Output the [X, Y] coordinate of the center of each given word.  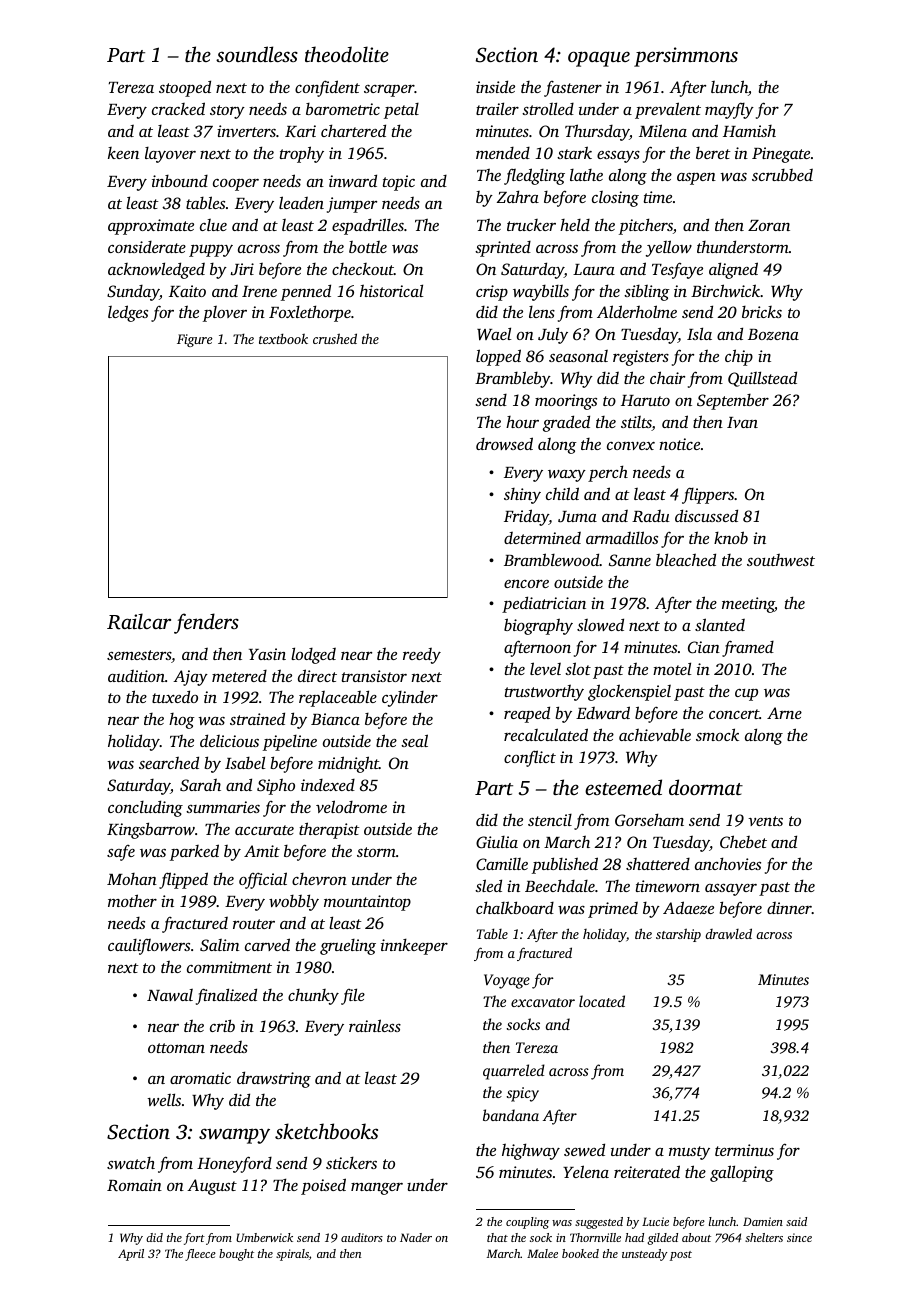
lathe [586, 175]
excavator [543, 1002]
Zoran [769, 225]
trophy [302, 154]
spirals [292, 1255]
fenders [206, 623]
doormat [706, 787]
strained [257, 718]
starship [678, 935]
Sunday [133, 293]
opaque [599, 59]
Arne [784, 713]
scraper [389, 91]
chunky [313, 997]
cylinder [410, 699]
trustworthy [544, 692]
